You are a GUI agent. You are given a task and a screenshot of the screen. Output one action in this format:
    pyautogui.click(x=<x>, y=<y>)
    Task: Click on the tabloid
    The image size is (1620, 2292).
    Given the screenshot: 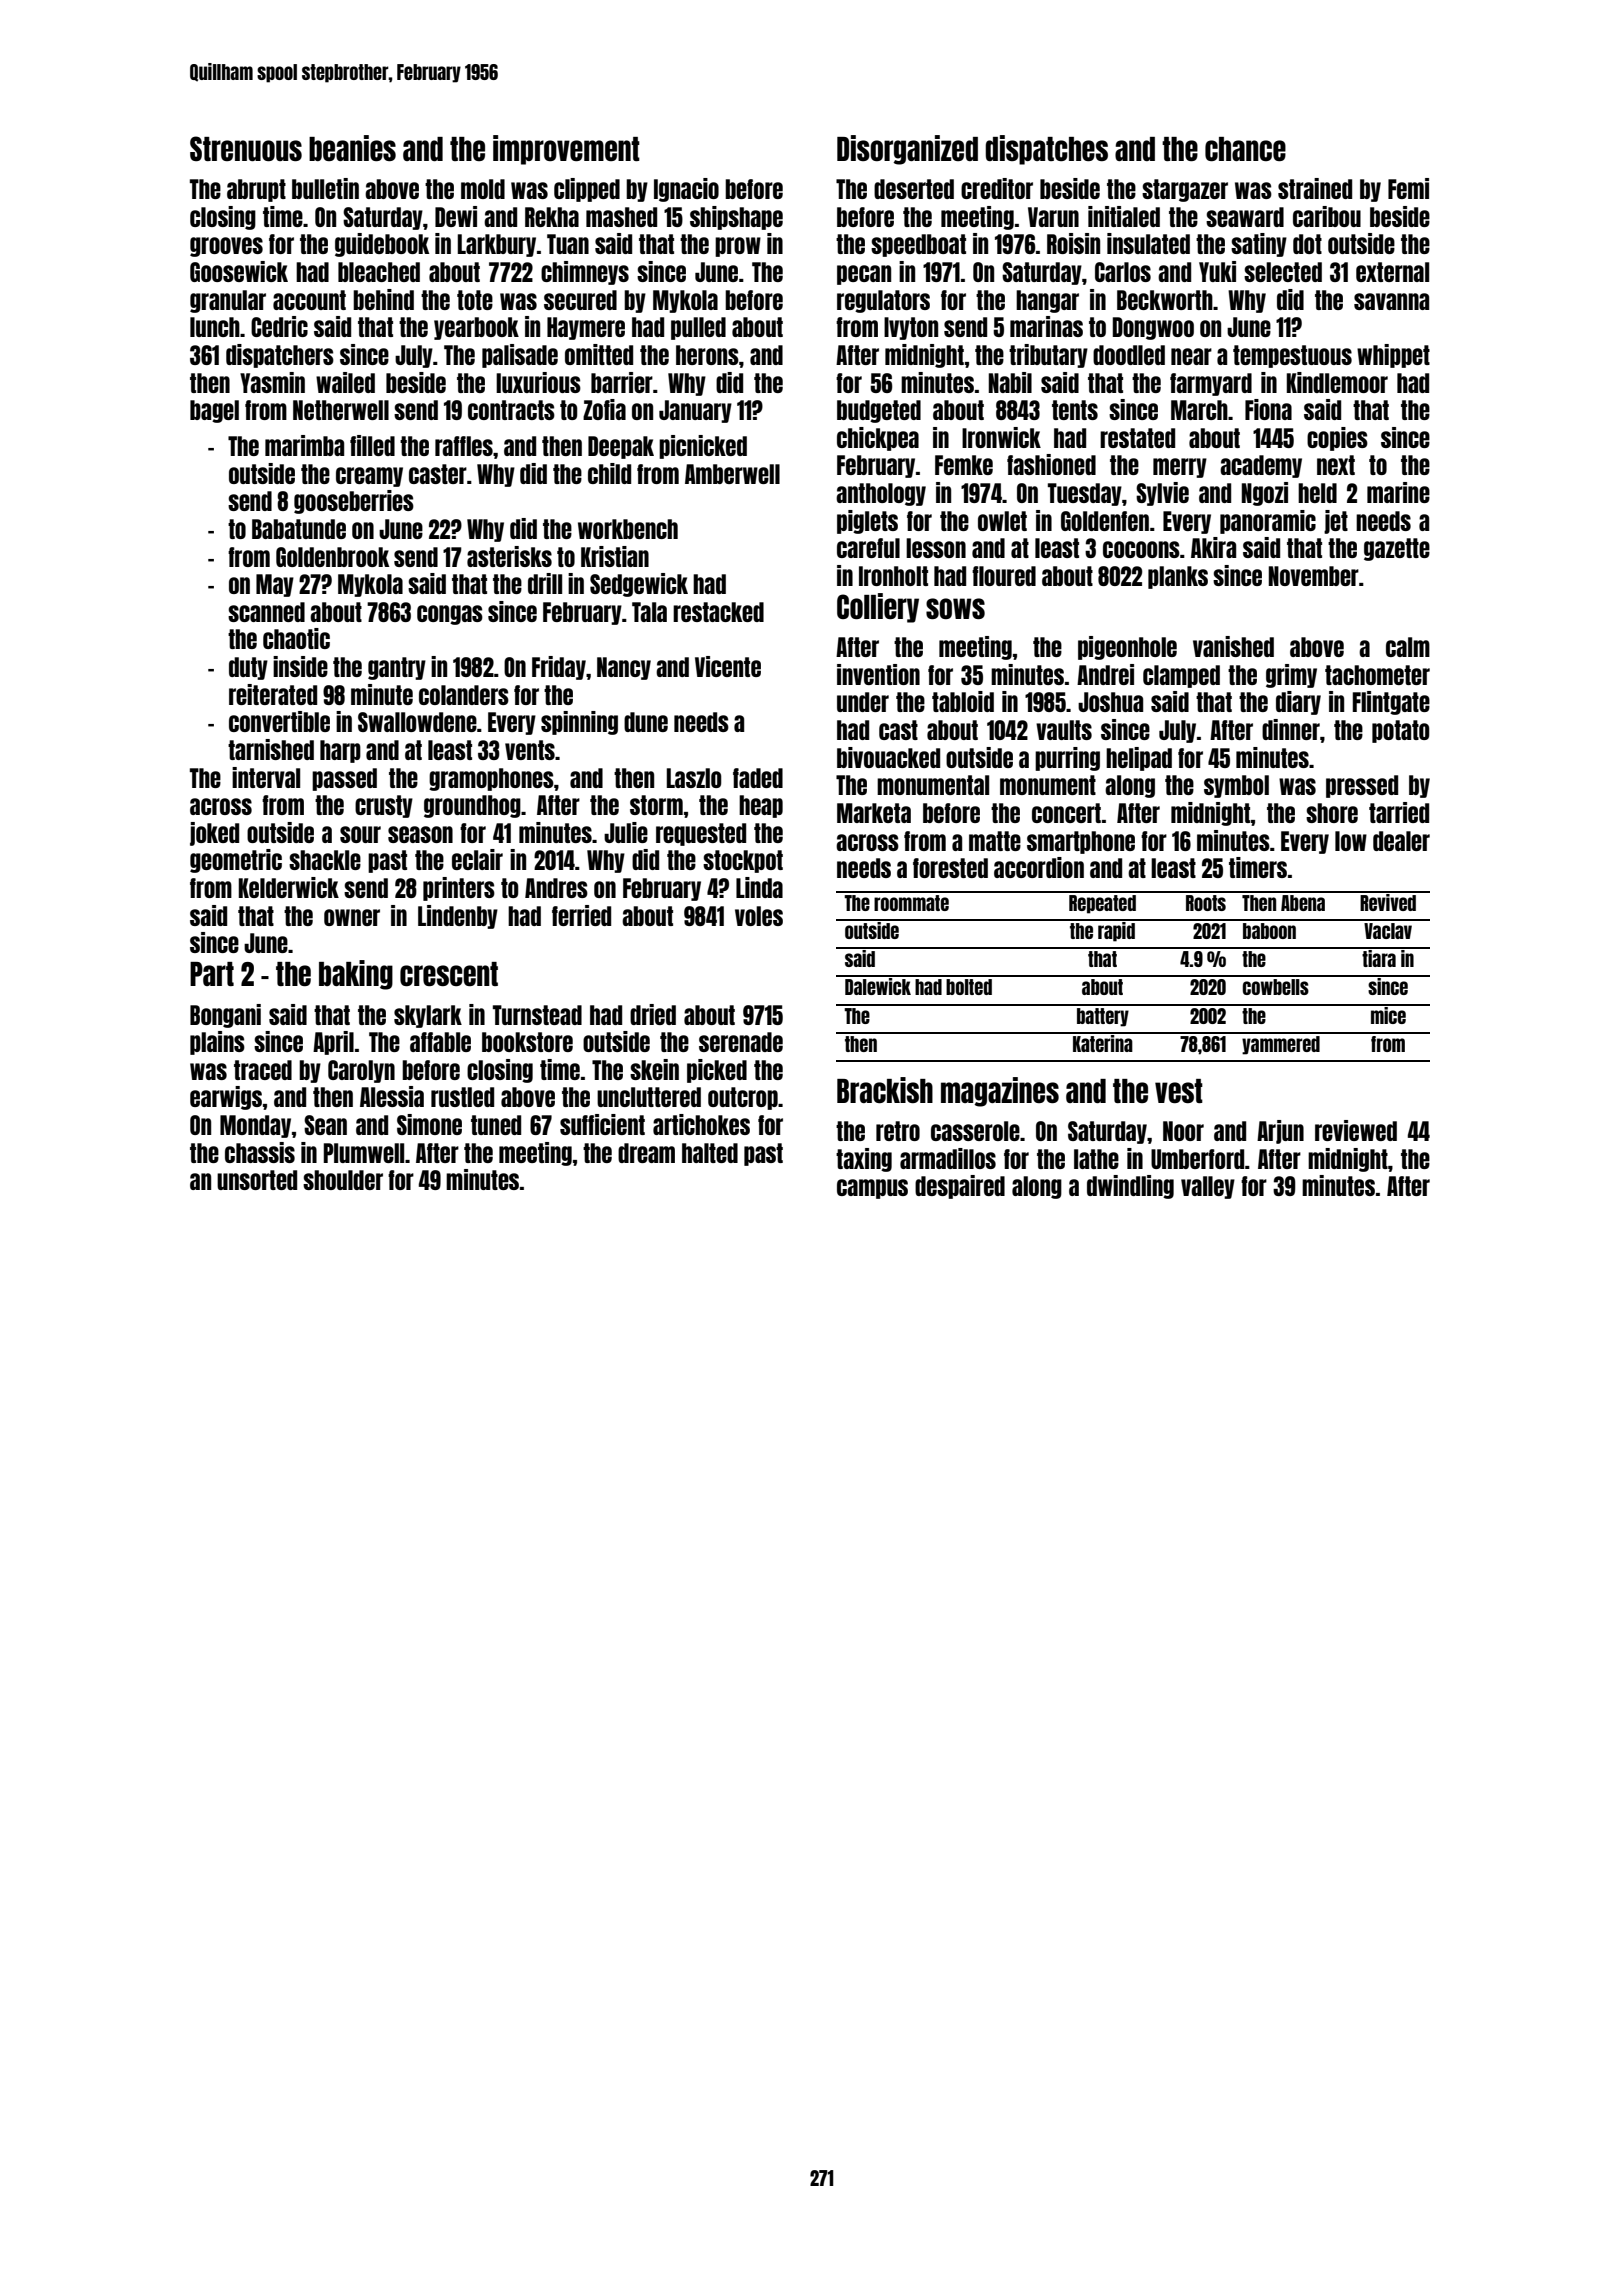 What is the action you would take?
    pyautogui.click(x=963, y=701)
